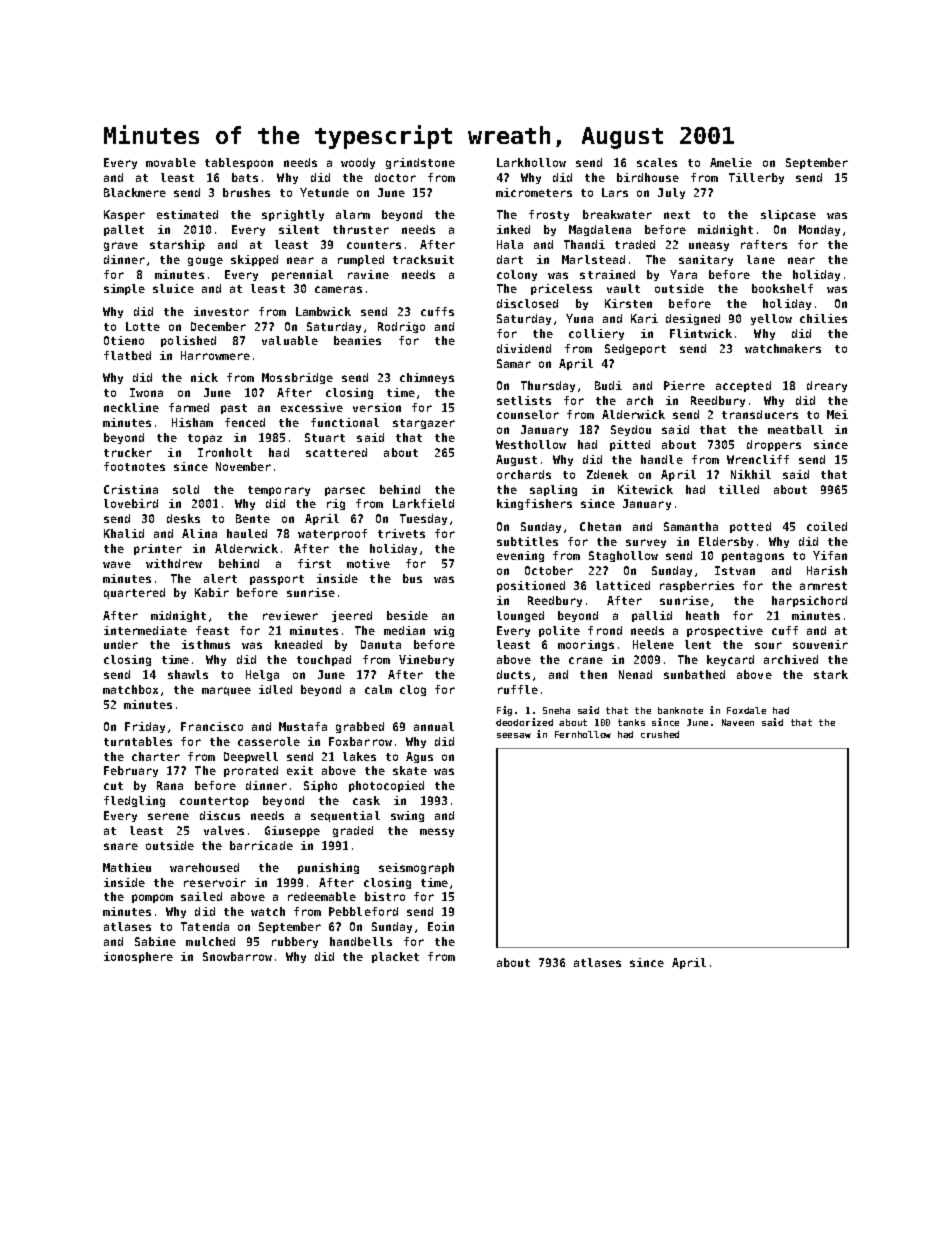 The image size is (952, 1233). I want to click on bats, so click(245, 177).
